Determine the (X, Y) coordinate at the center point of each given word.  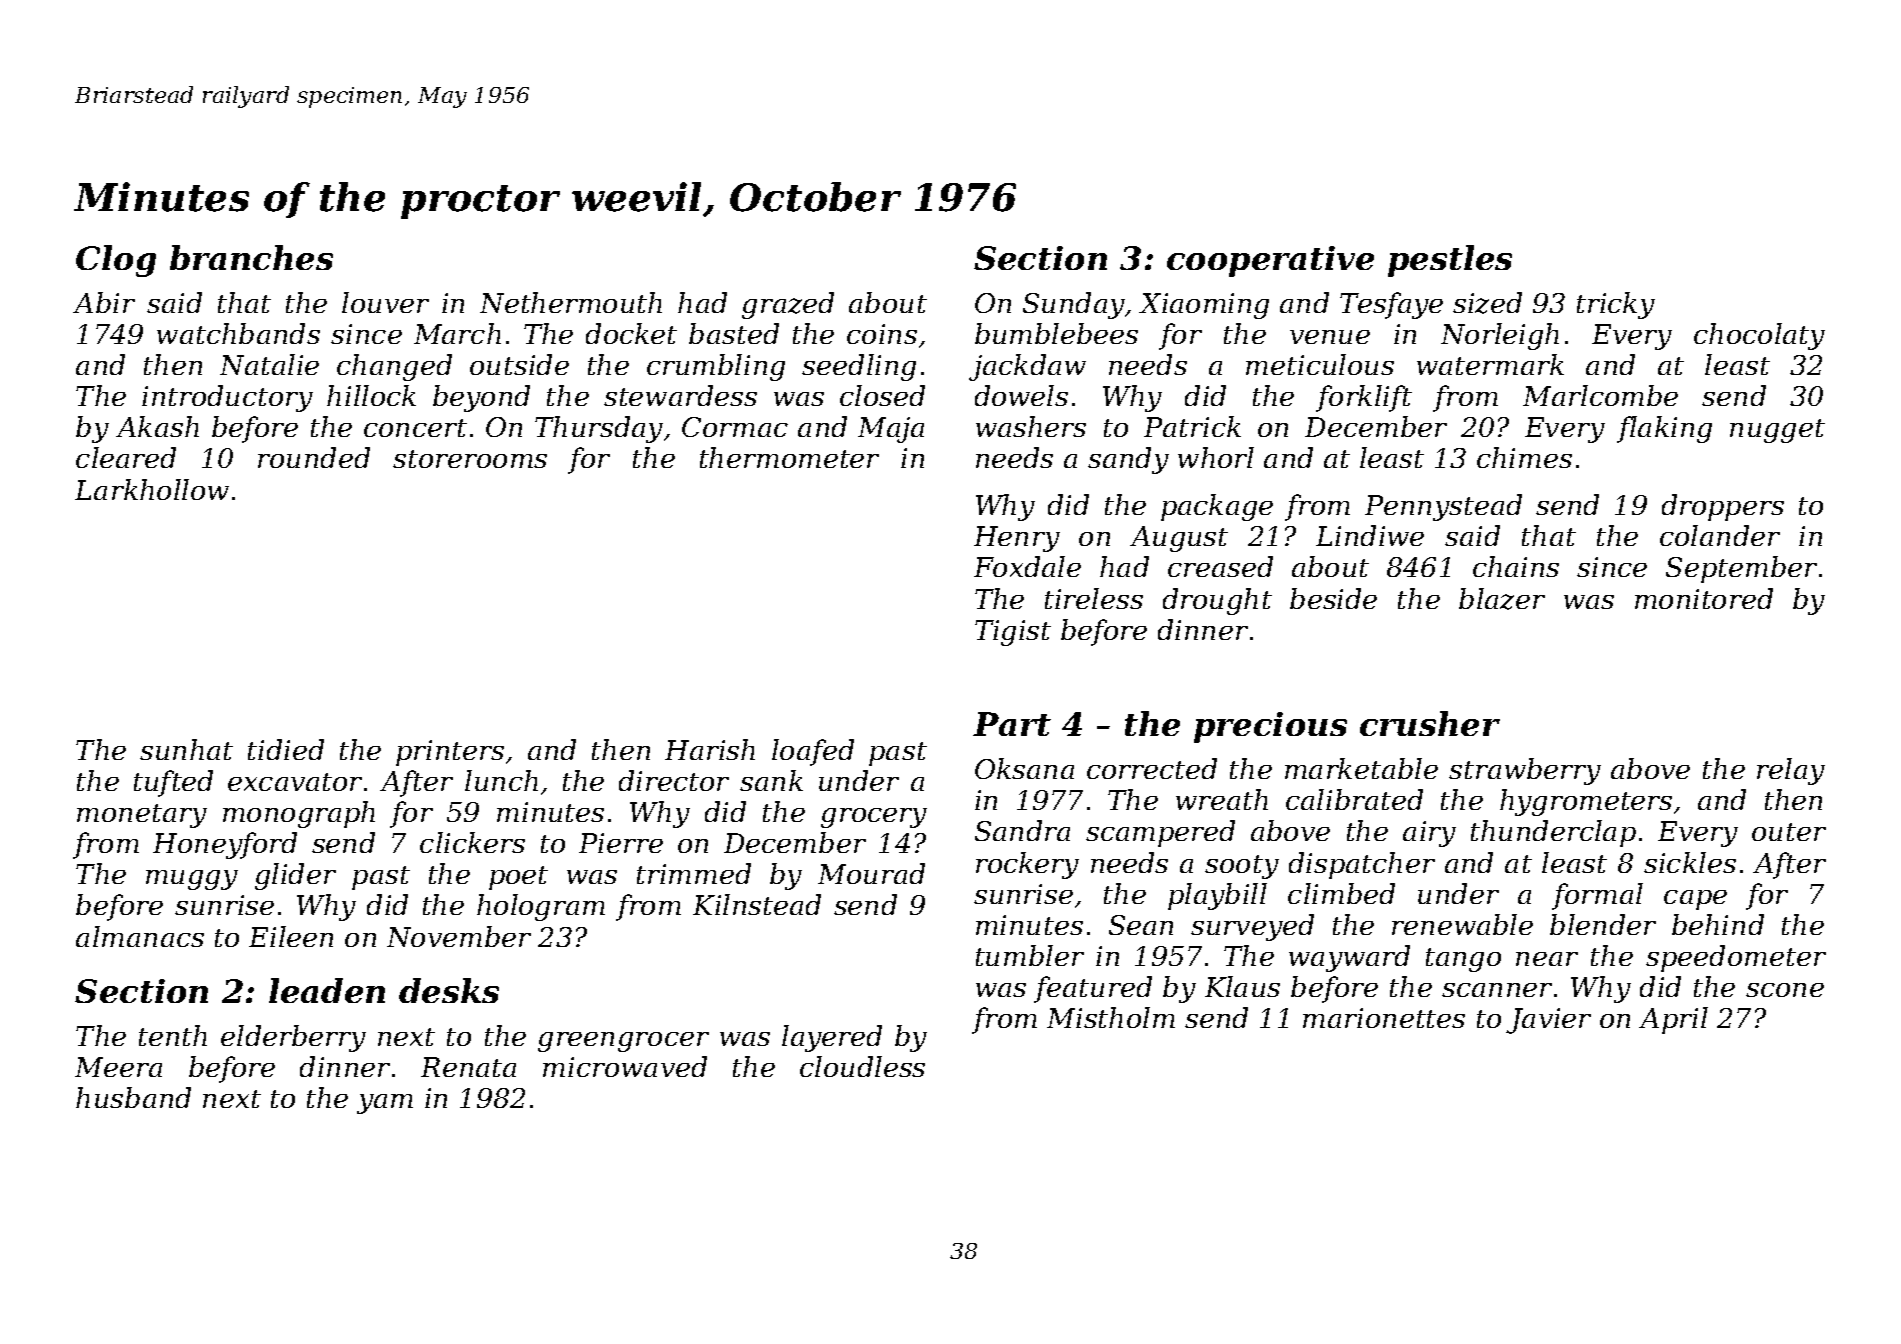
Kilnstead (757, 904)
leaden (327, 990)
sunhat (186, 749)
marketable (1361, 768)
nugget (1777, 431)
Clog (116, 261)
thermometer (789, 457)
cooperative (1270, 261)
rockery (1027, 865)
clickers (472, 842)
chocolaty (1759, 336)
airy (1429, 834)
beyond (481, 398)
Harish (710, 749)
